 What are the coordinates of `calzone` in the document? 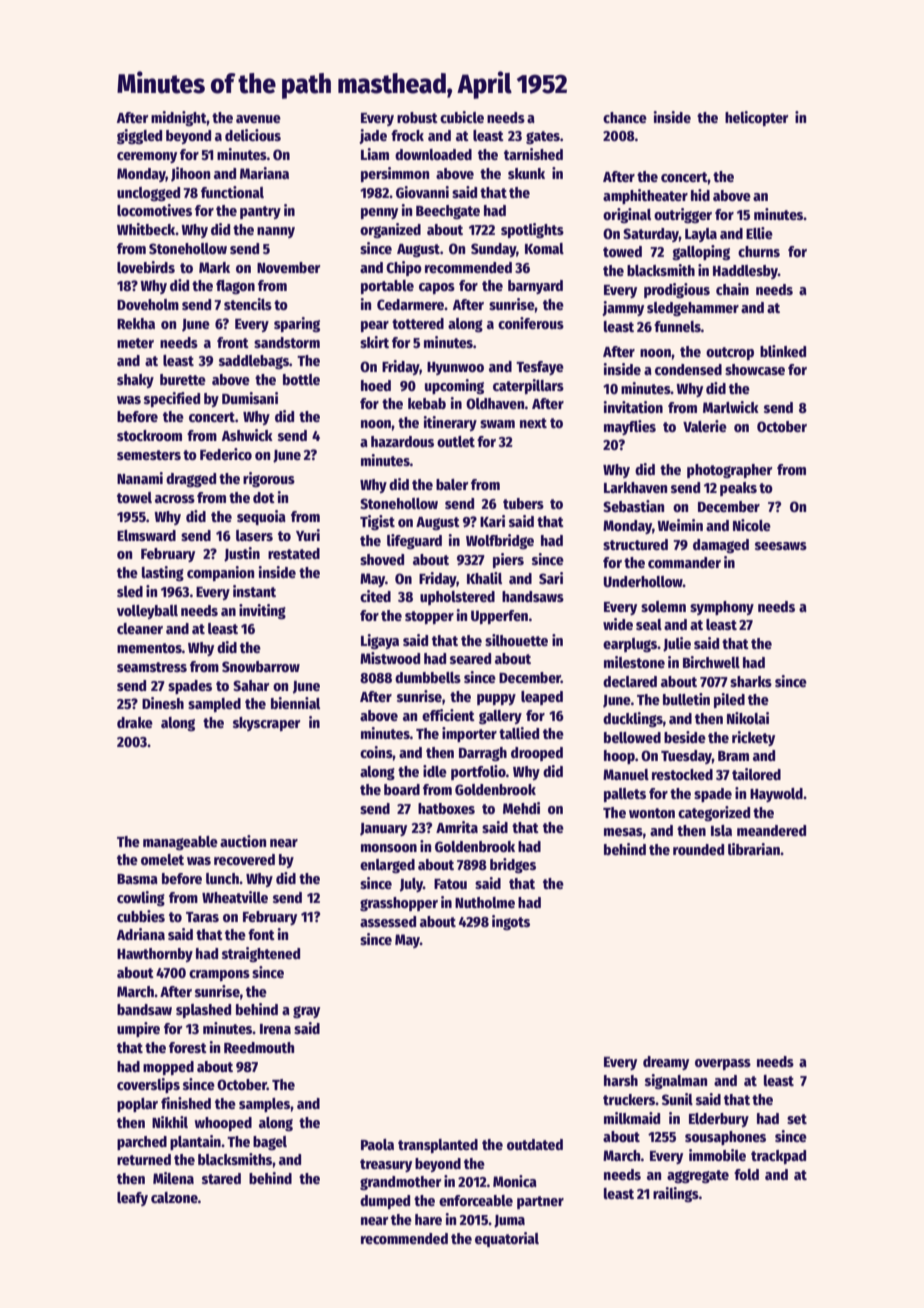 It's located at (174, 1197).
